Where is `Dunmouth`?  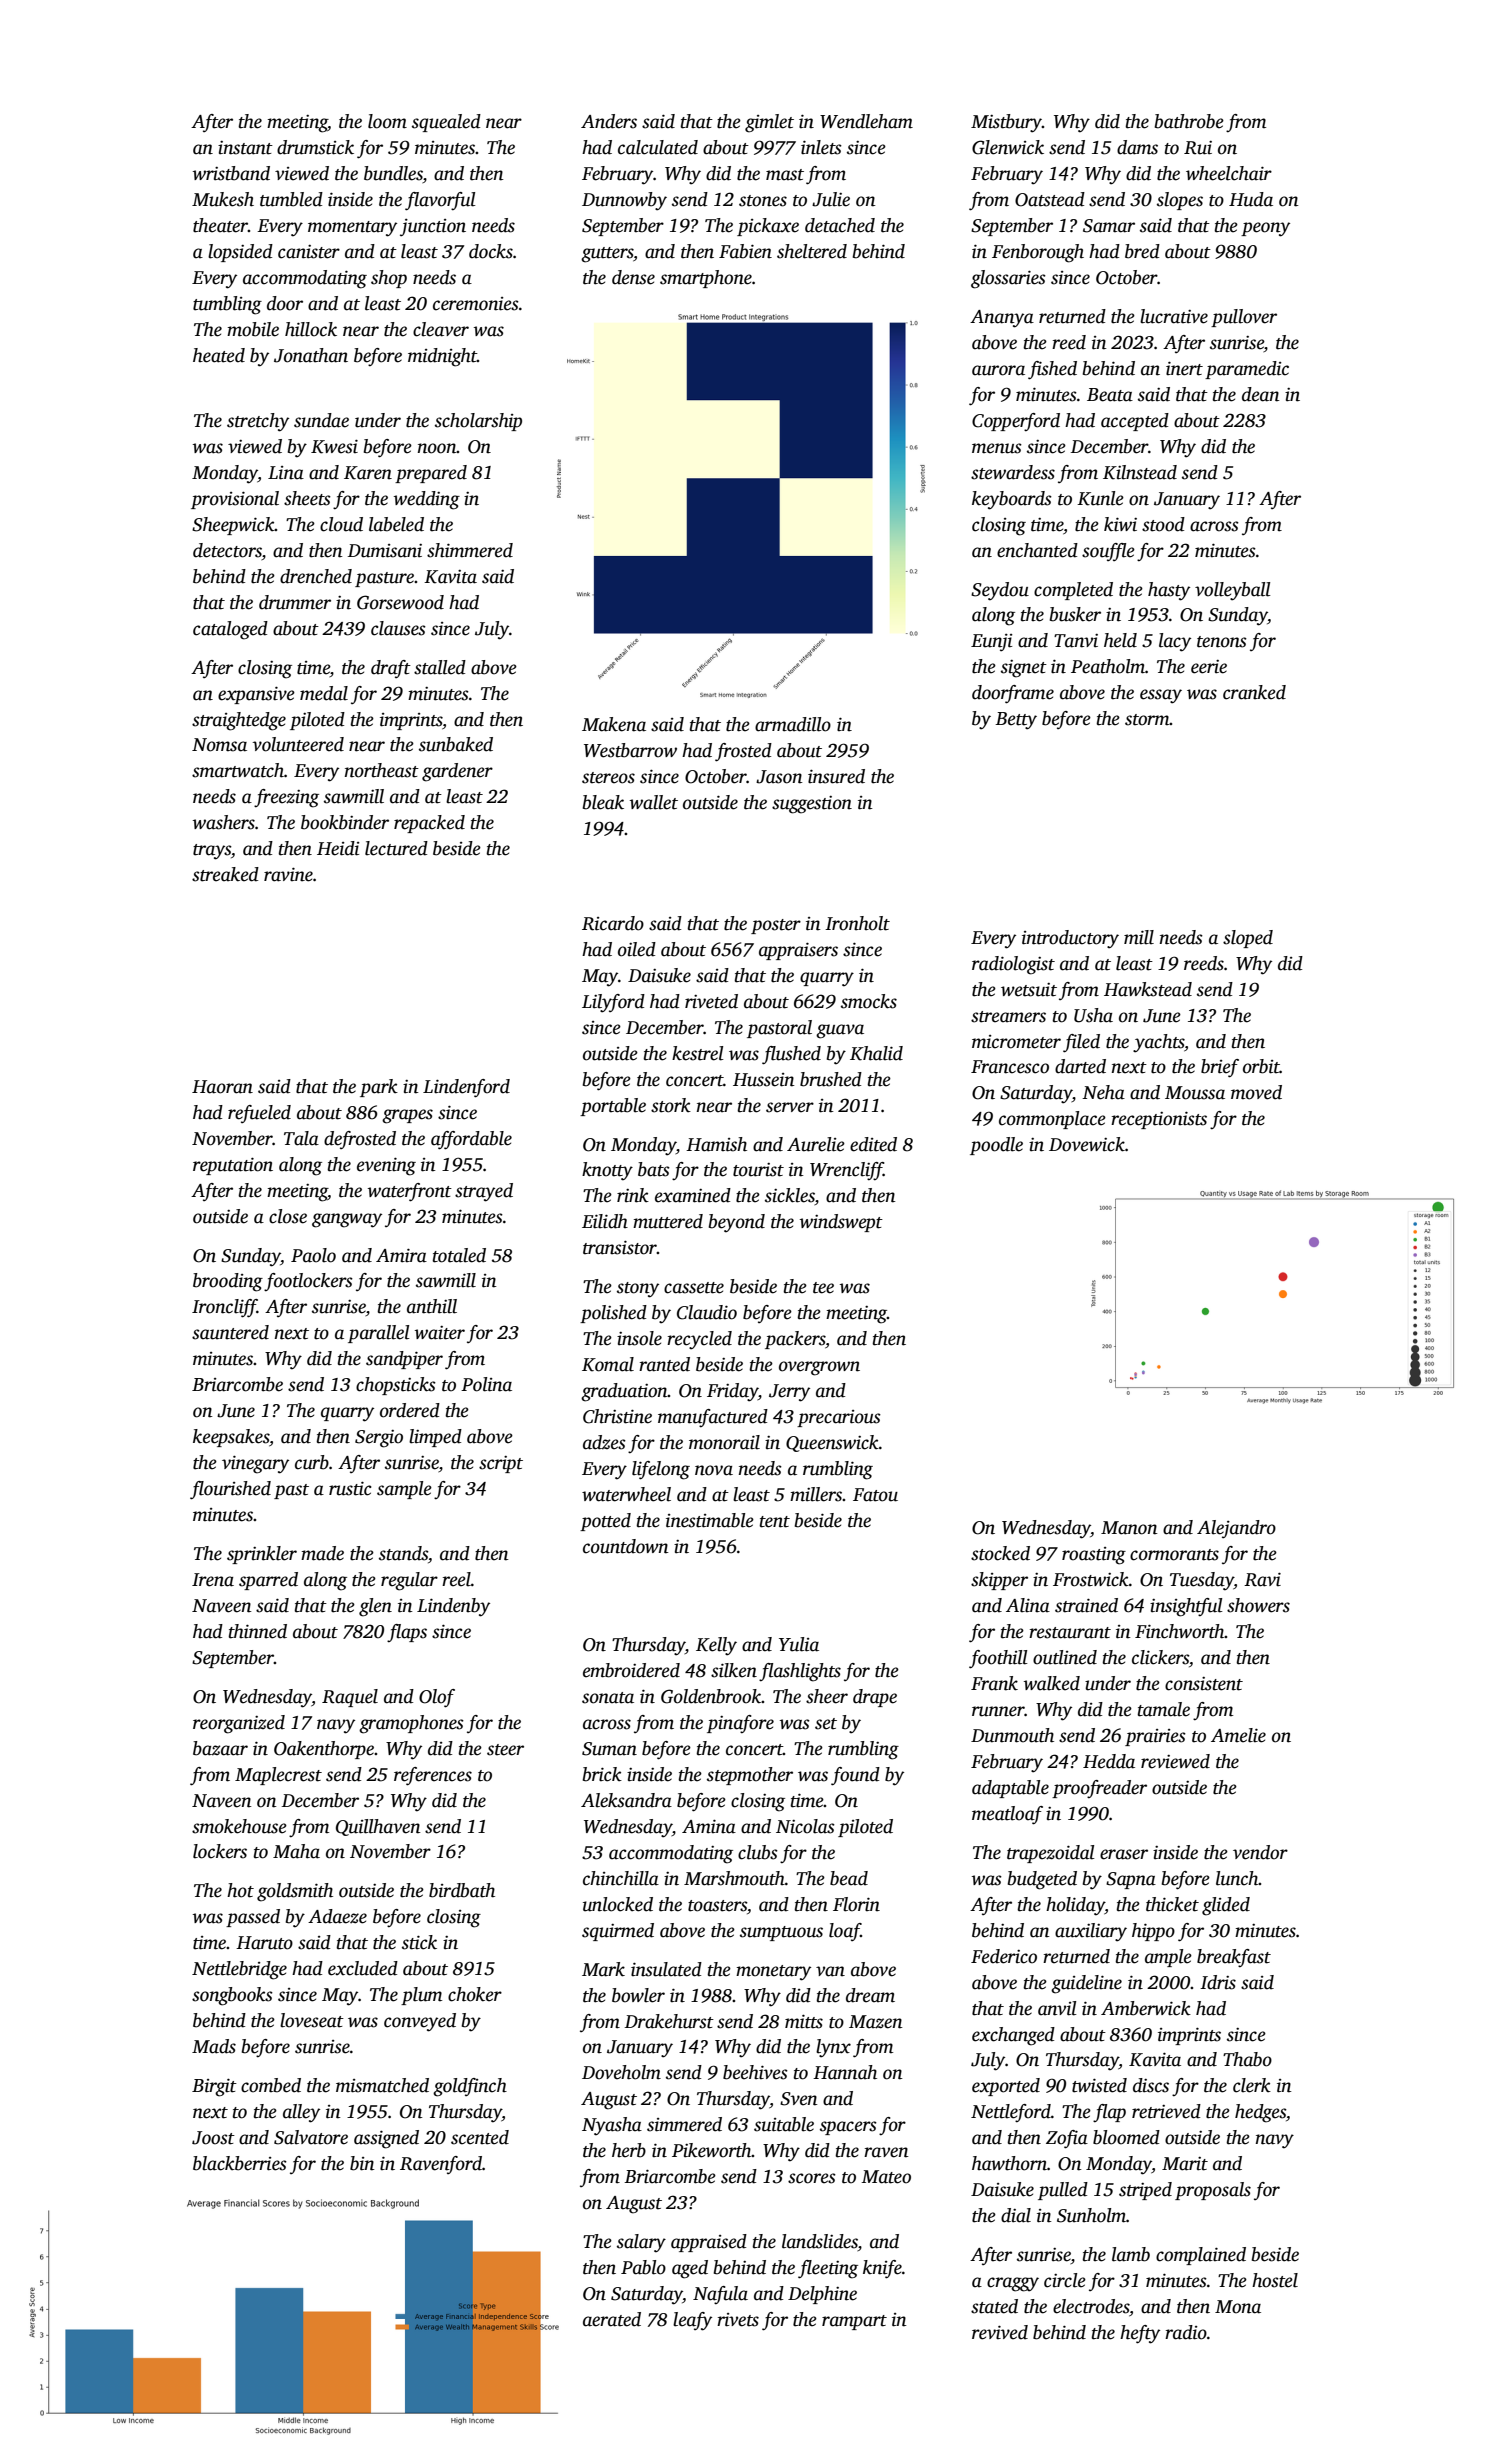
Dunmouth is located at coordinates (1012, 1735).
